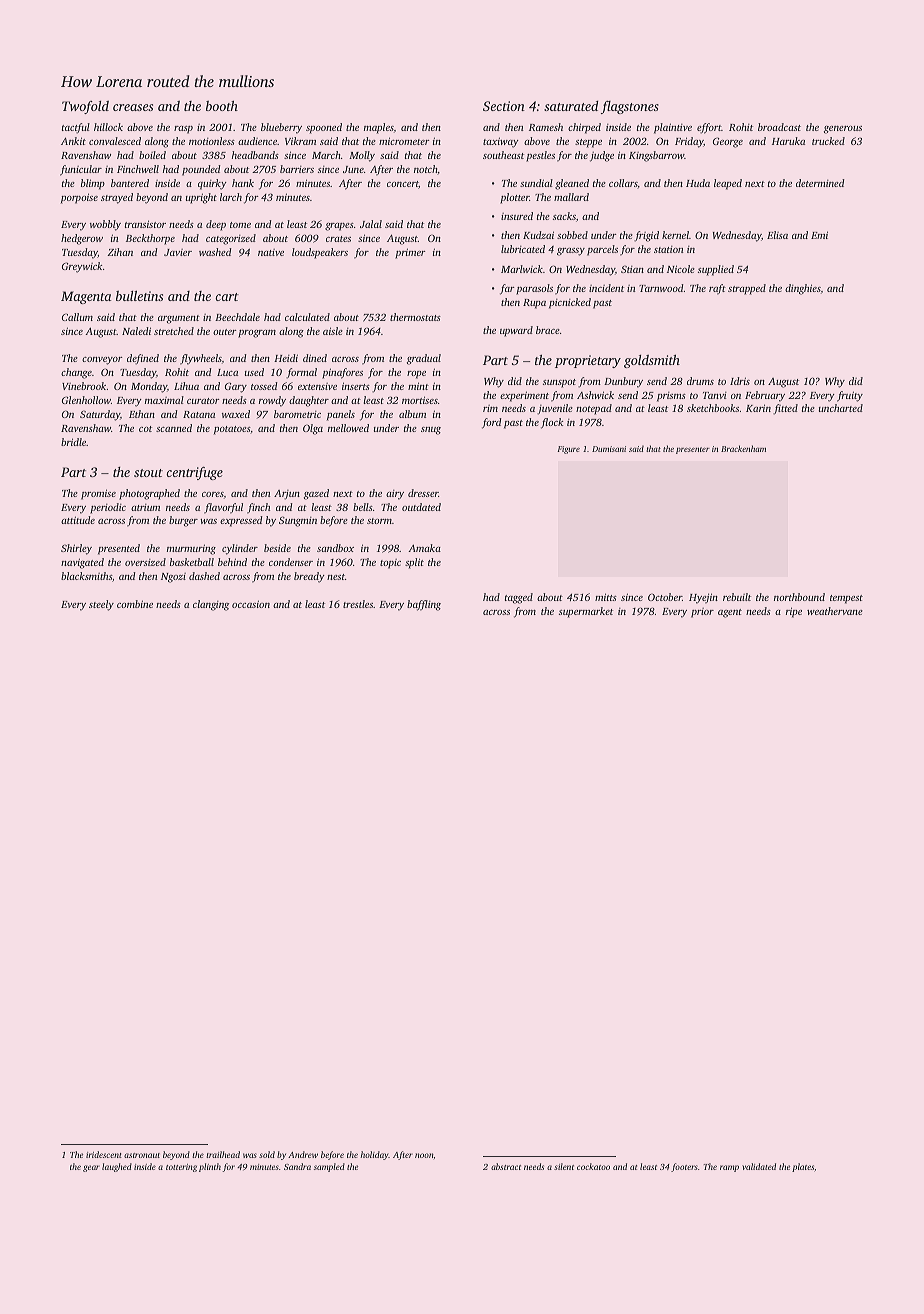 This screenshot has height=1314, width=924. I want to click on bells, so click(363, 507).
